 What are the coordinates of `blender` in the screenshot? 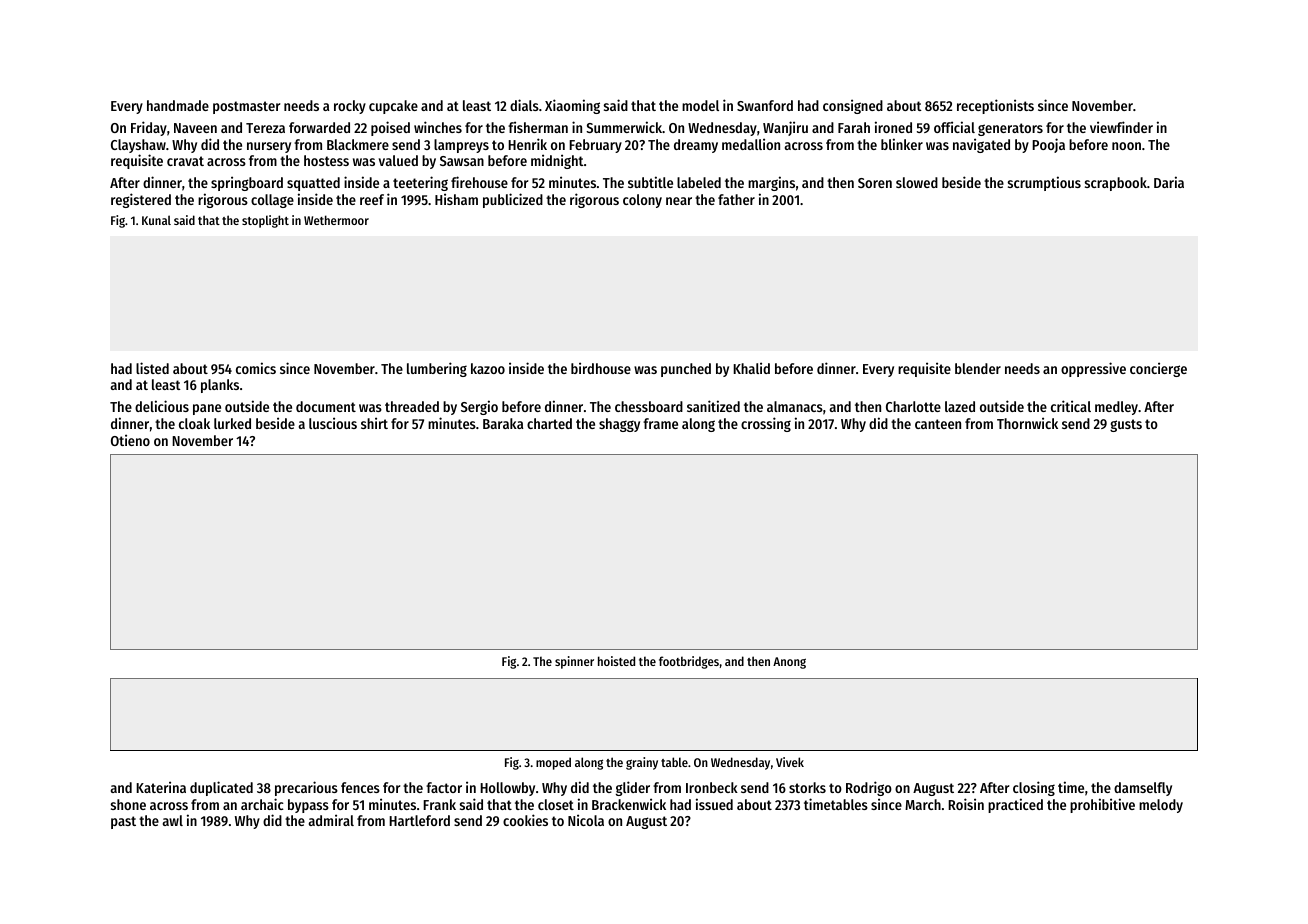 It's located at (978, 368).
